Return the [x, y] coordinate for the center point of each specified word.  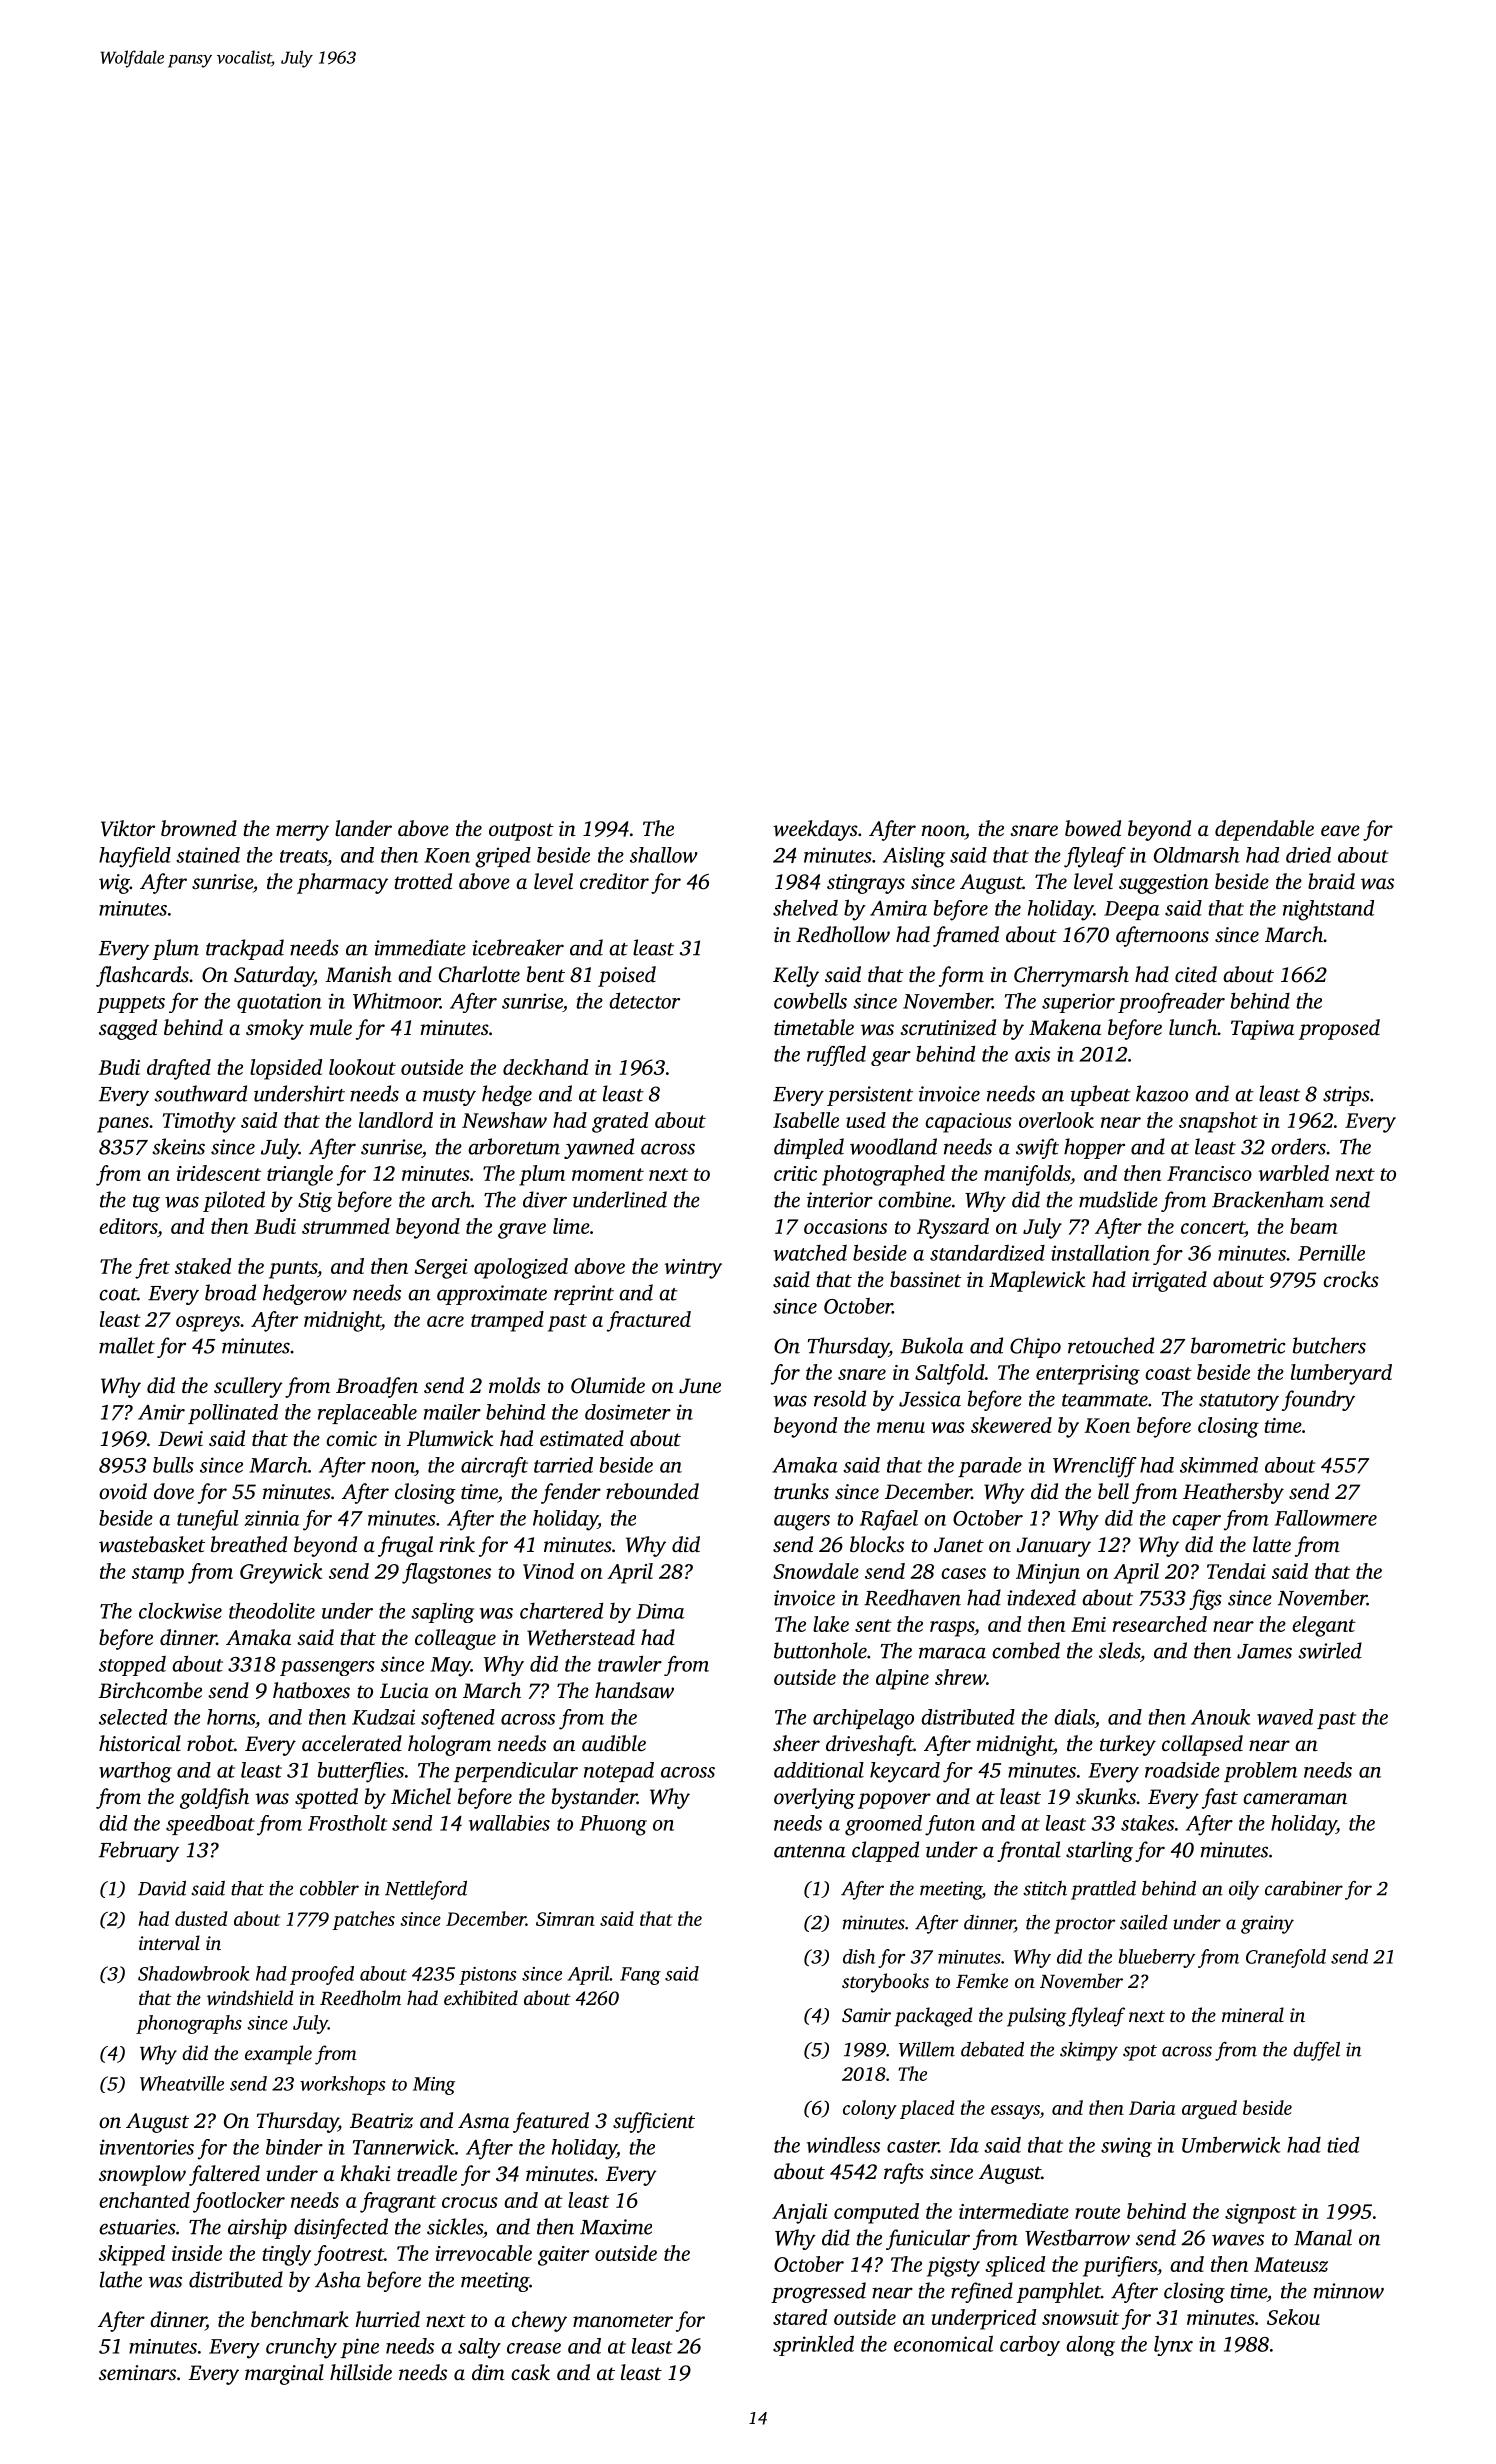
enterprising [1088, 1375]
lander [363, 828]
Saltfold [950, 1374]
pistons [487, 1976]
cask [530, 2372]
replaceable [367, 1414]
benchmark [300, 2319]
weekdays [815, 830]
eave [1340, 830]
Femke [982, 1980]
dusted [201, 1918]
